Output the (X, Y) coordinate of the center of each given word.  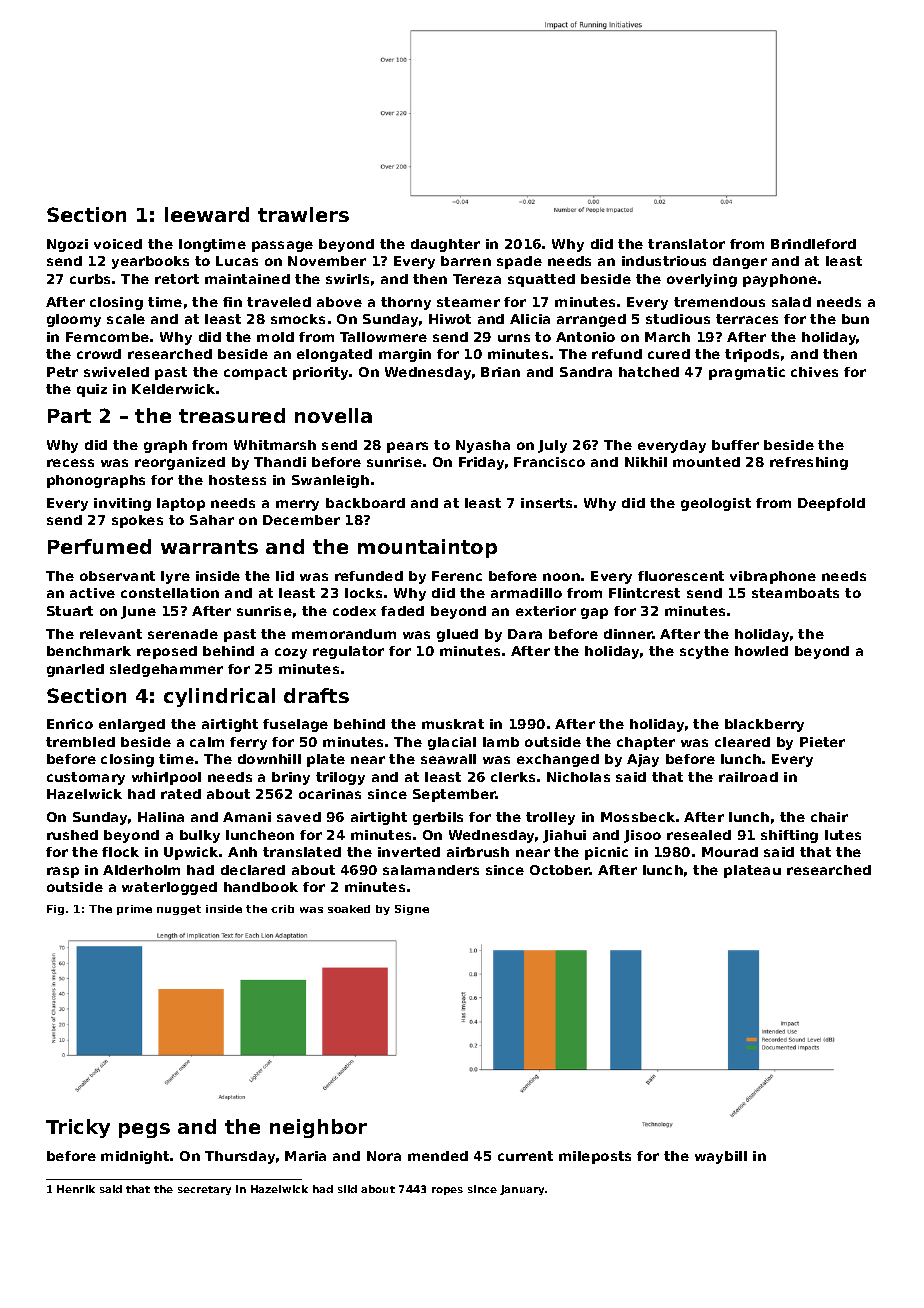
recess (70, 463)
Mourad (730, 852)
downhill (269, 759)
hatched (649, 372)
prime (134, 910)
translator (686, 244)
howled (761, 651)
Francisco (549, 462)
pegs (144, 1130)
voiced (118, 244)
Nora (384, 1156)
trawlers (303, 214)
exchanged (558, 760)
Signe (412, 910)
